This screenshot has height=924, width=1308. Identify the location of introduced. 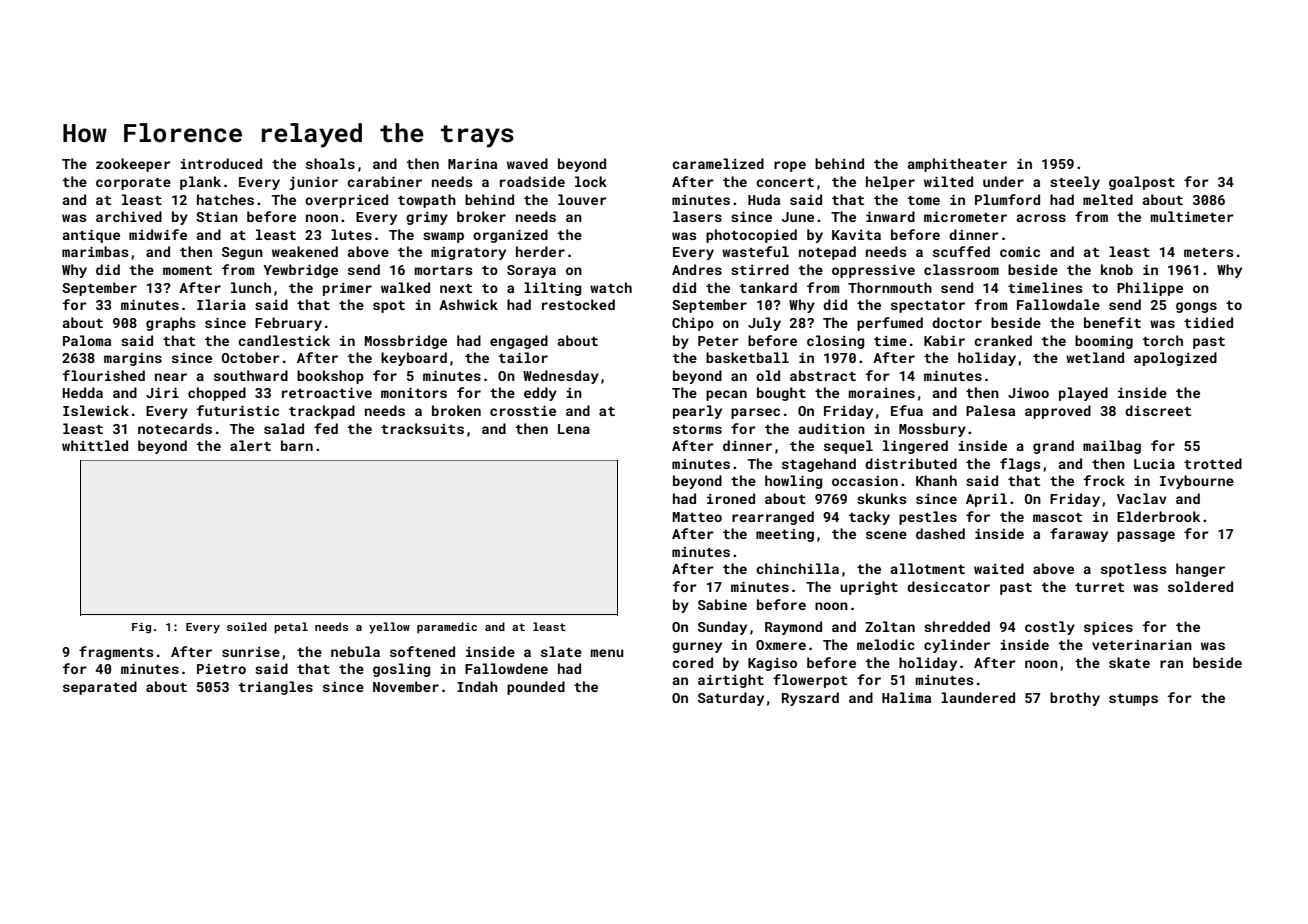
(221, 163).
